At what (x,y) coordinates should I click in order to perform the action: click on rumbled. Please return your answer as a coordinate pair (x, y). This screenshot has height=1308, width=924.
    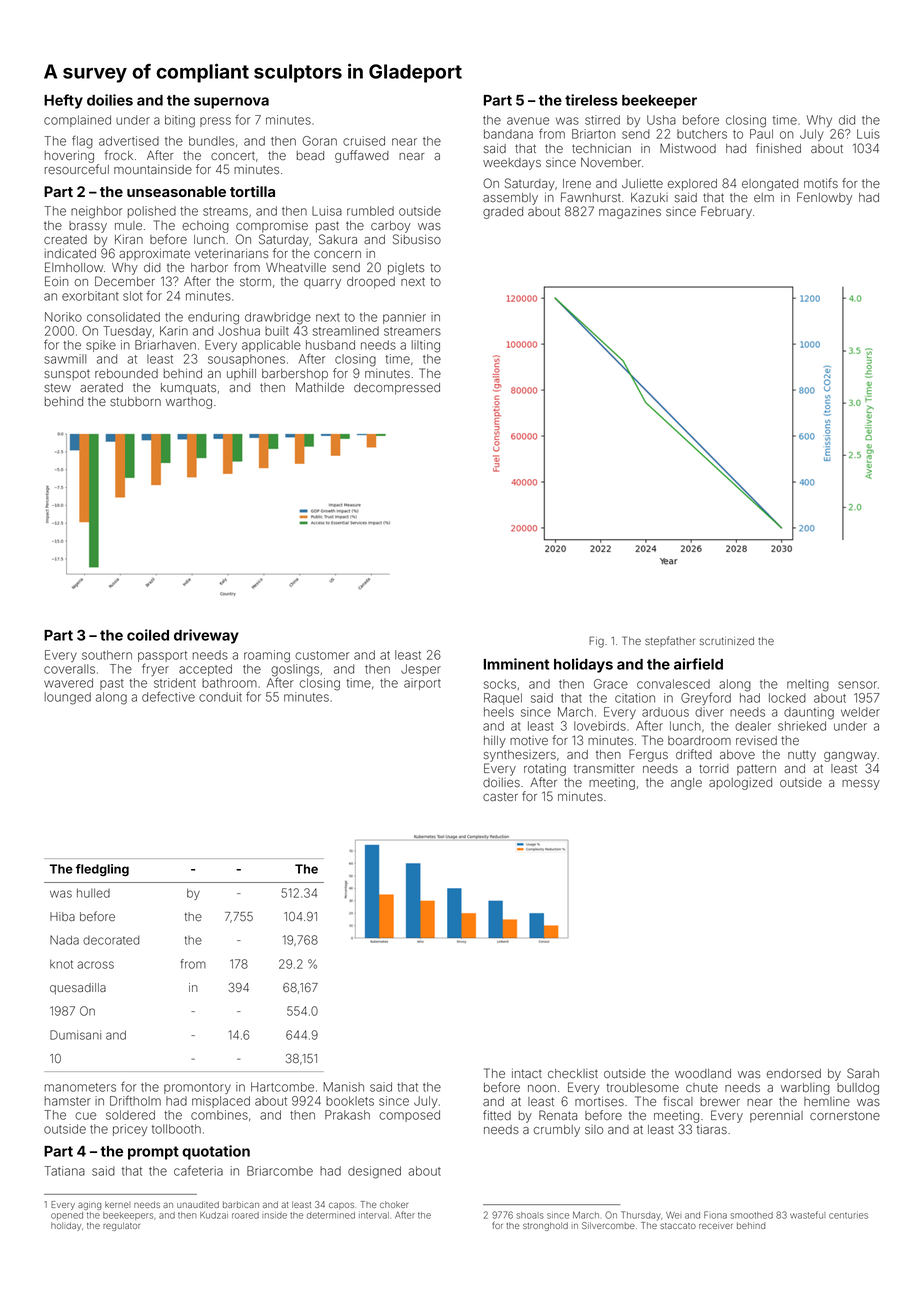
    Looking at the image, I should click on (370, 211).
